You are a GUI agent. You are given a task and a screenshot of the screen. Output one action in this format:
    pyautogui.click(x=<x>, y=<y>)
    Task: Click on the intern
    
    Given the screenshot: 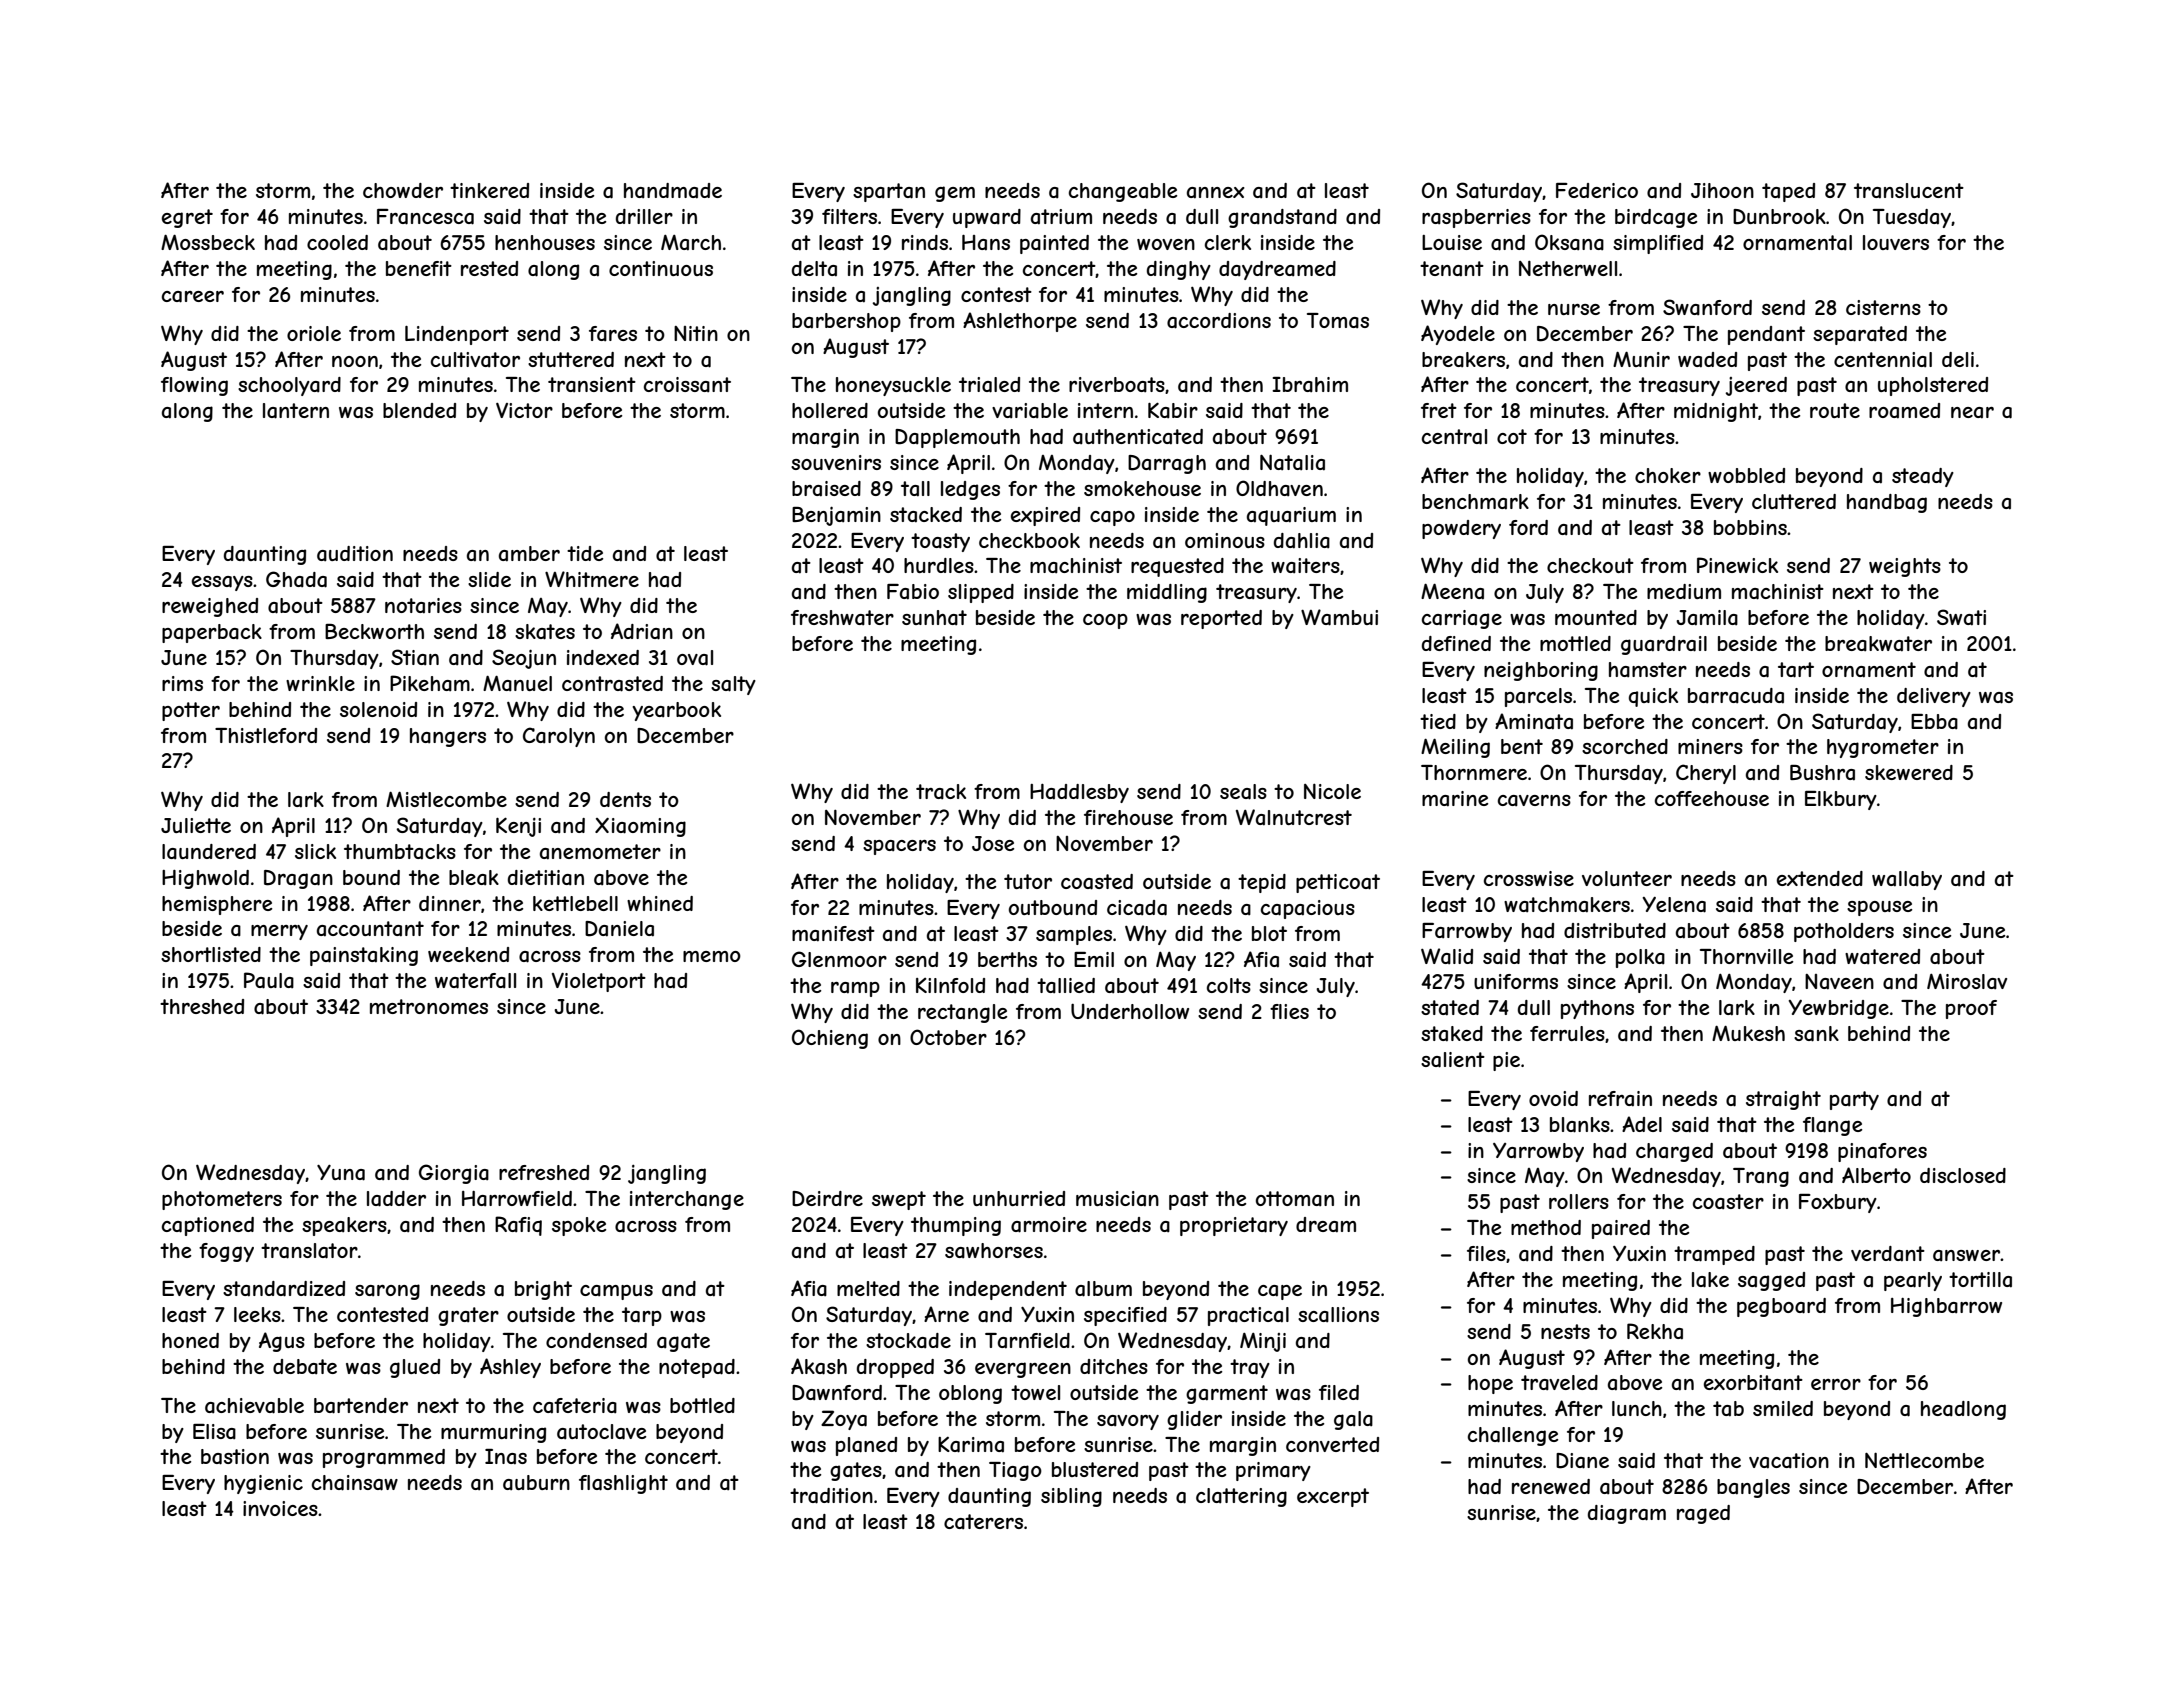 What is the action you would take?
    pyautogui.click(x=1105, y=410)
